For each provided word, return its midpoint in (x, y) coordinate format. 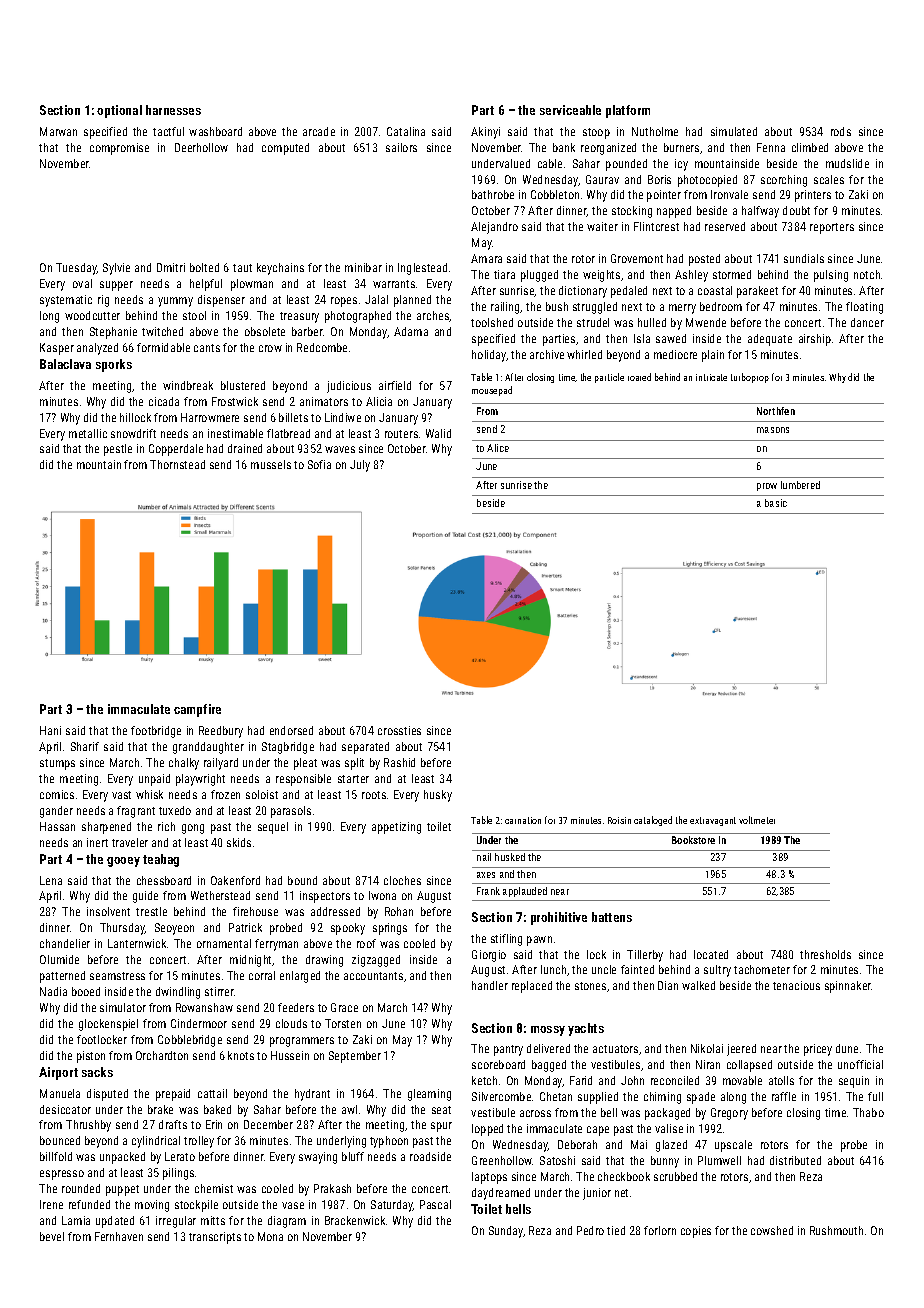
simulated (734, 131)
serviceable (570, 110)
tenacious (796, 985)
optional (119, 111)
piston (91, 1057)
